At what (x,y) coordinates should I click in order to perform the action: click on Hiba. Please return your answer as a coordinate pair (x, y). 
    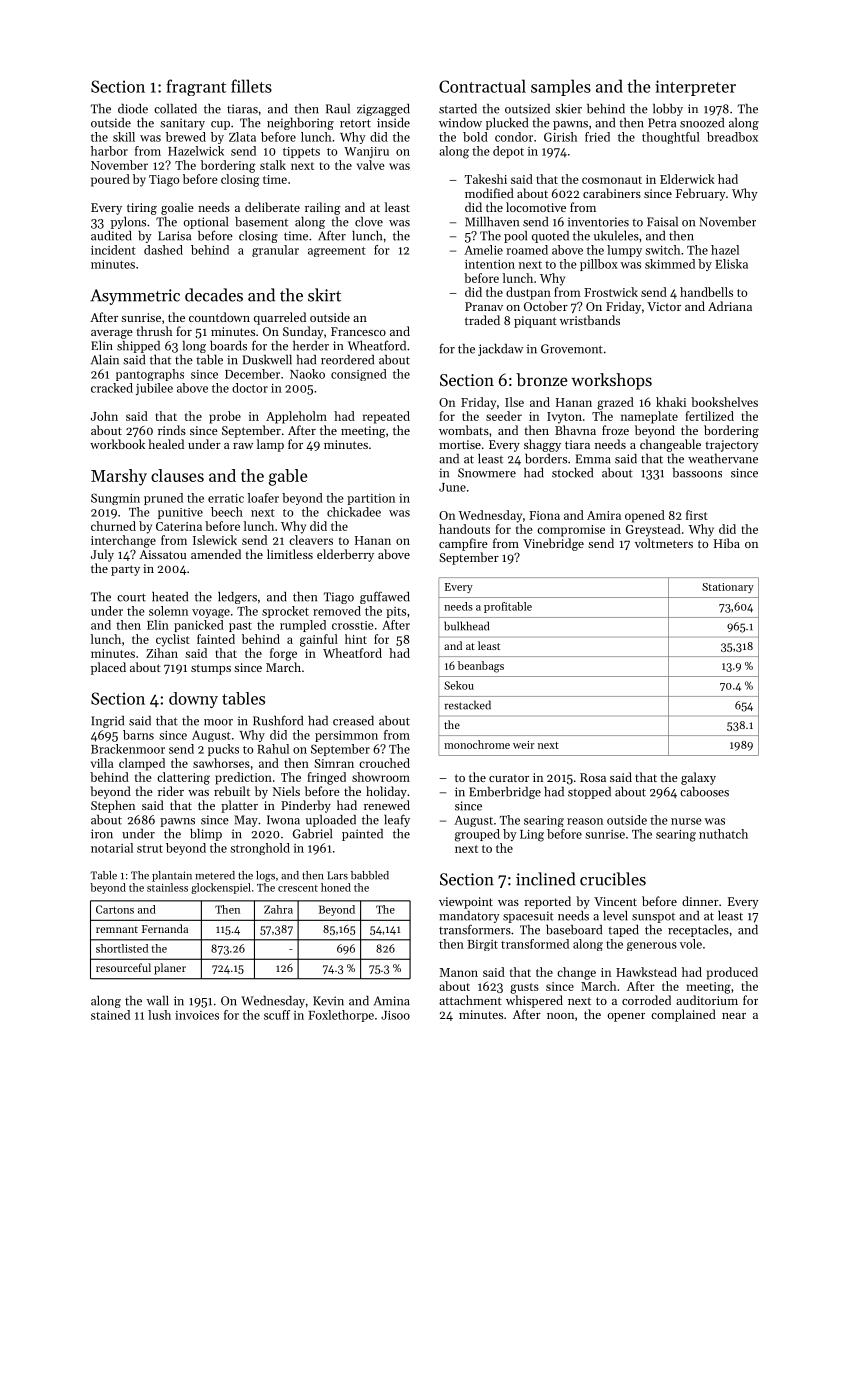
    Looking at the image, I should click on (727, 543).
